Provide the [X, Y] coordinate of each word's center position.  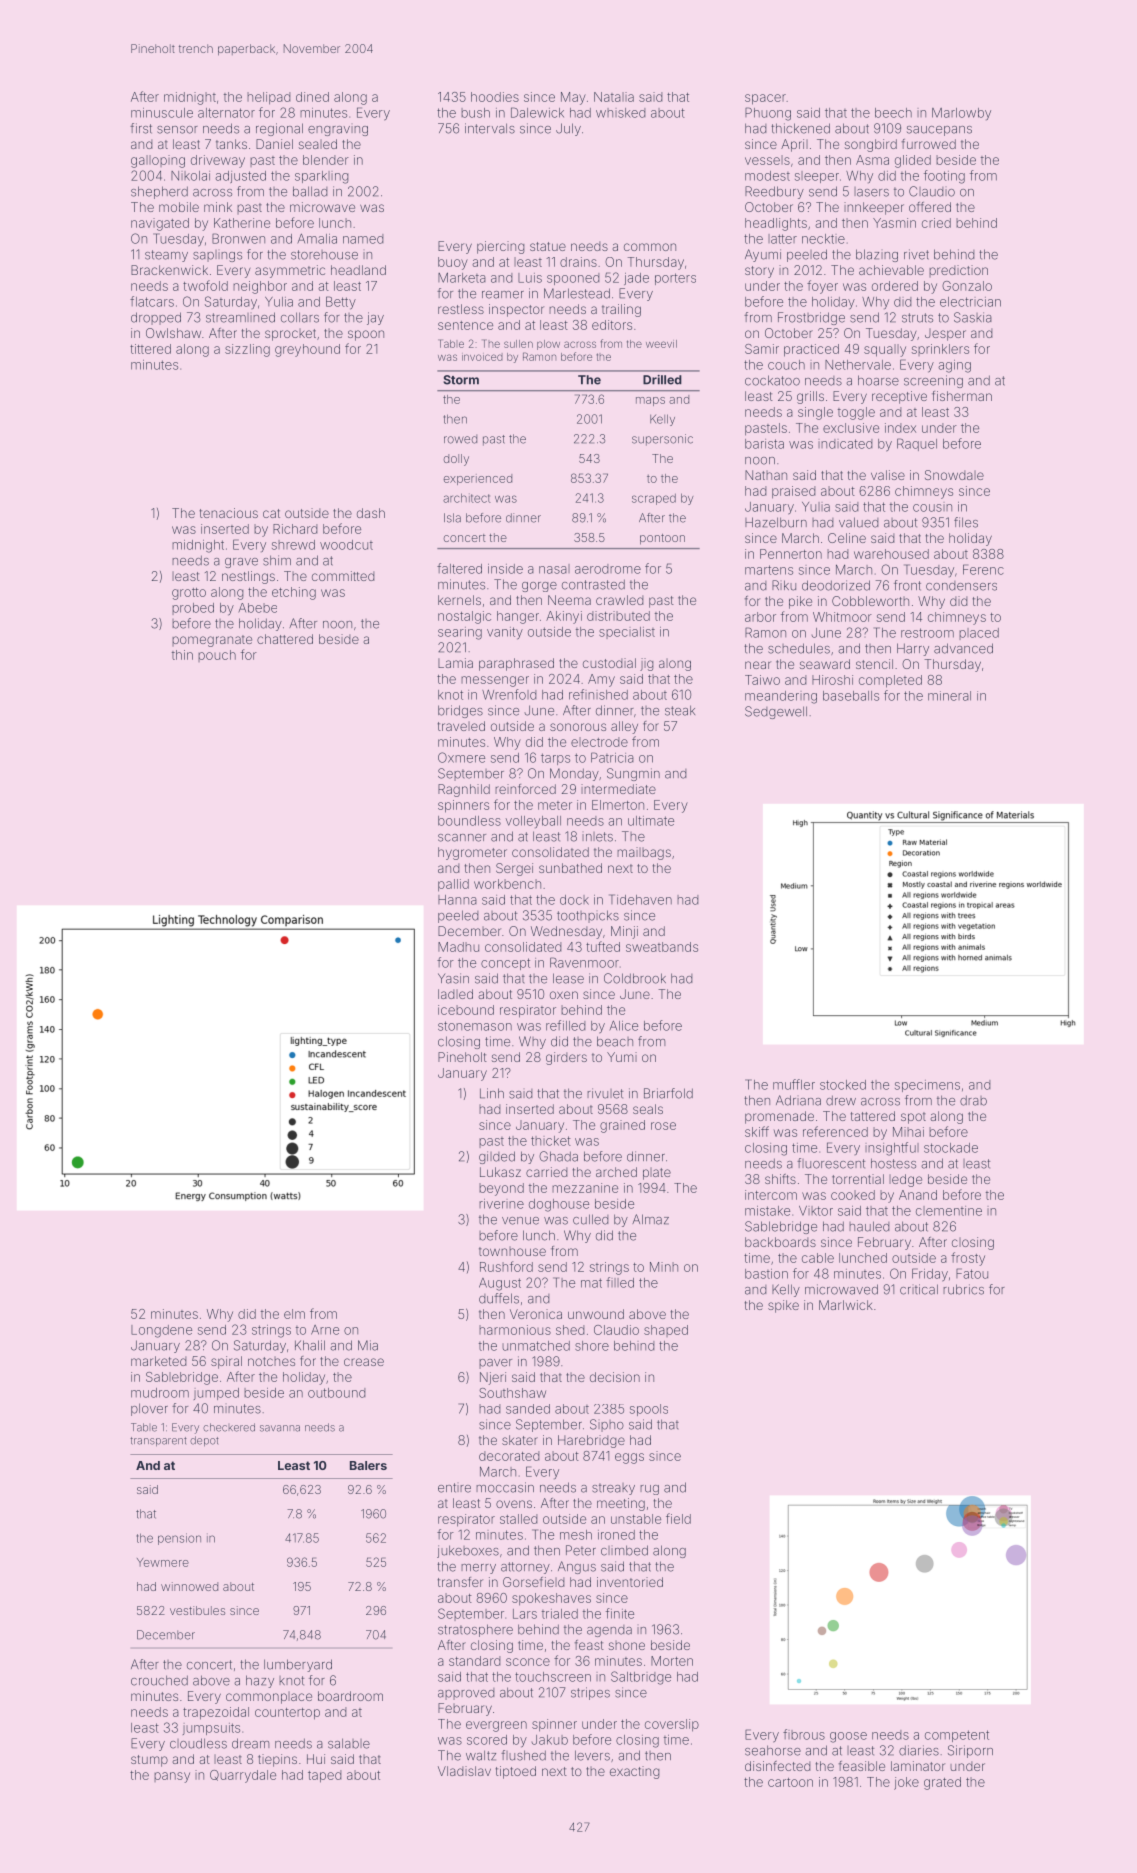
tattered [873, 1116]
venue [520, 1221]
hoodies [495, 97]
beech [893, 113]
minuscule [162, 113]
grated [942, 1783]
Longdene [161, 1331]
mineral [949, 696]
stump [149, 1761]
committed [343, 576]
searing [460, 633]
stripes [590, 1693]
